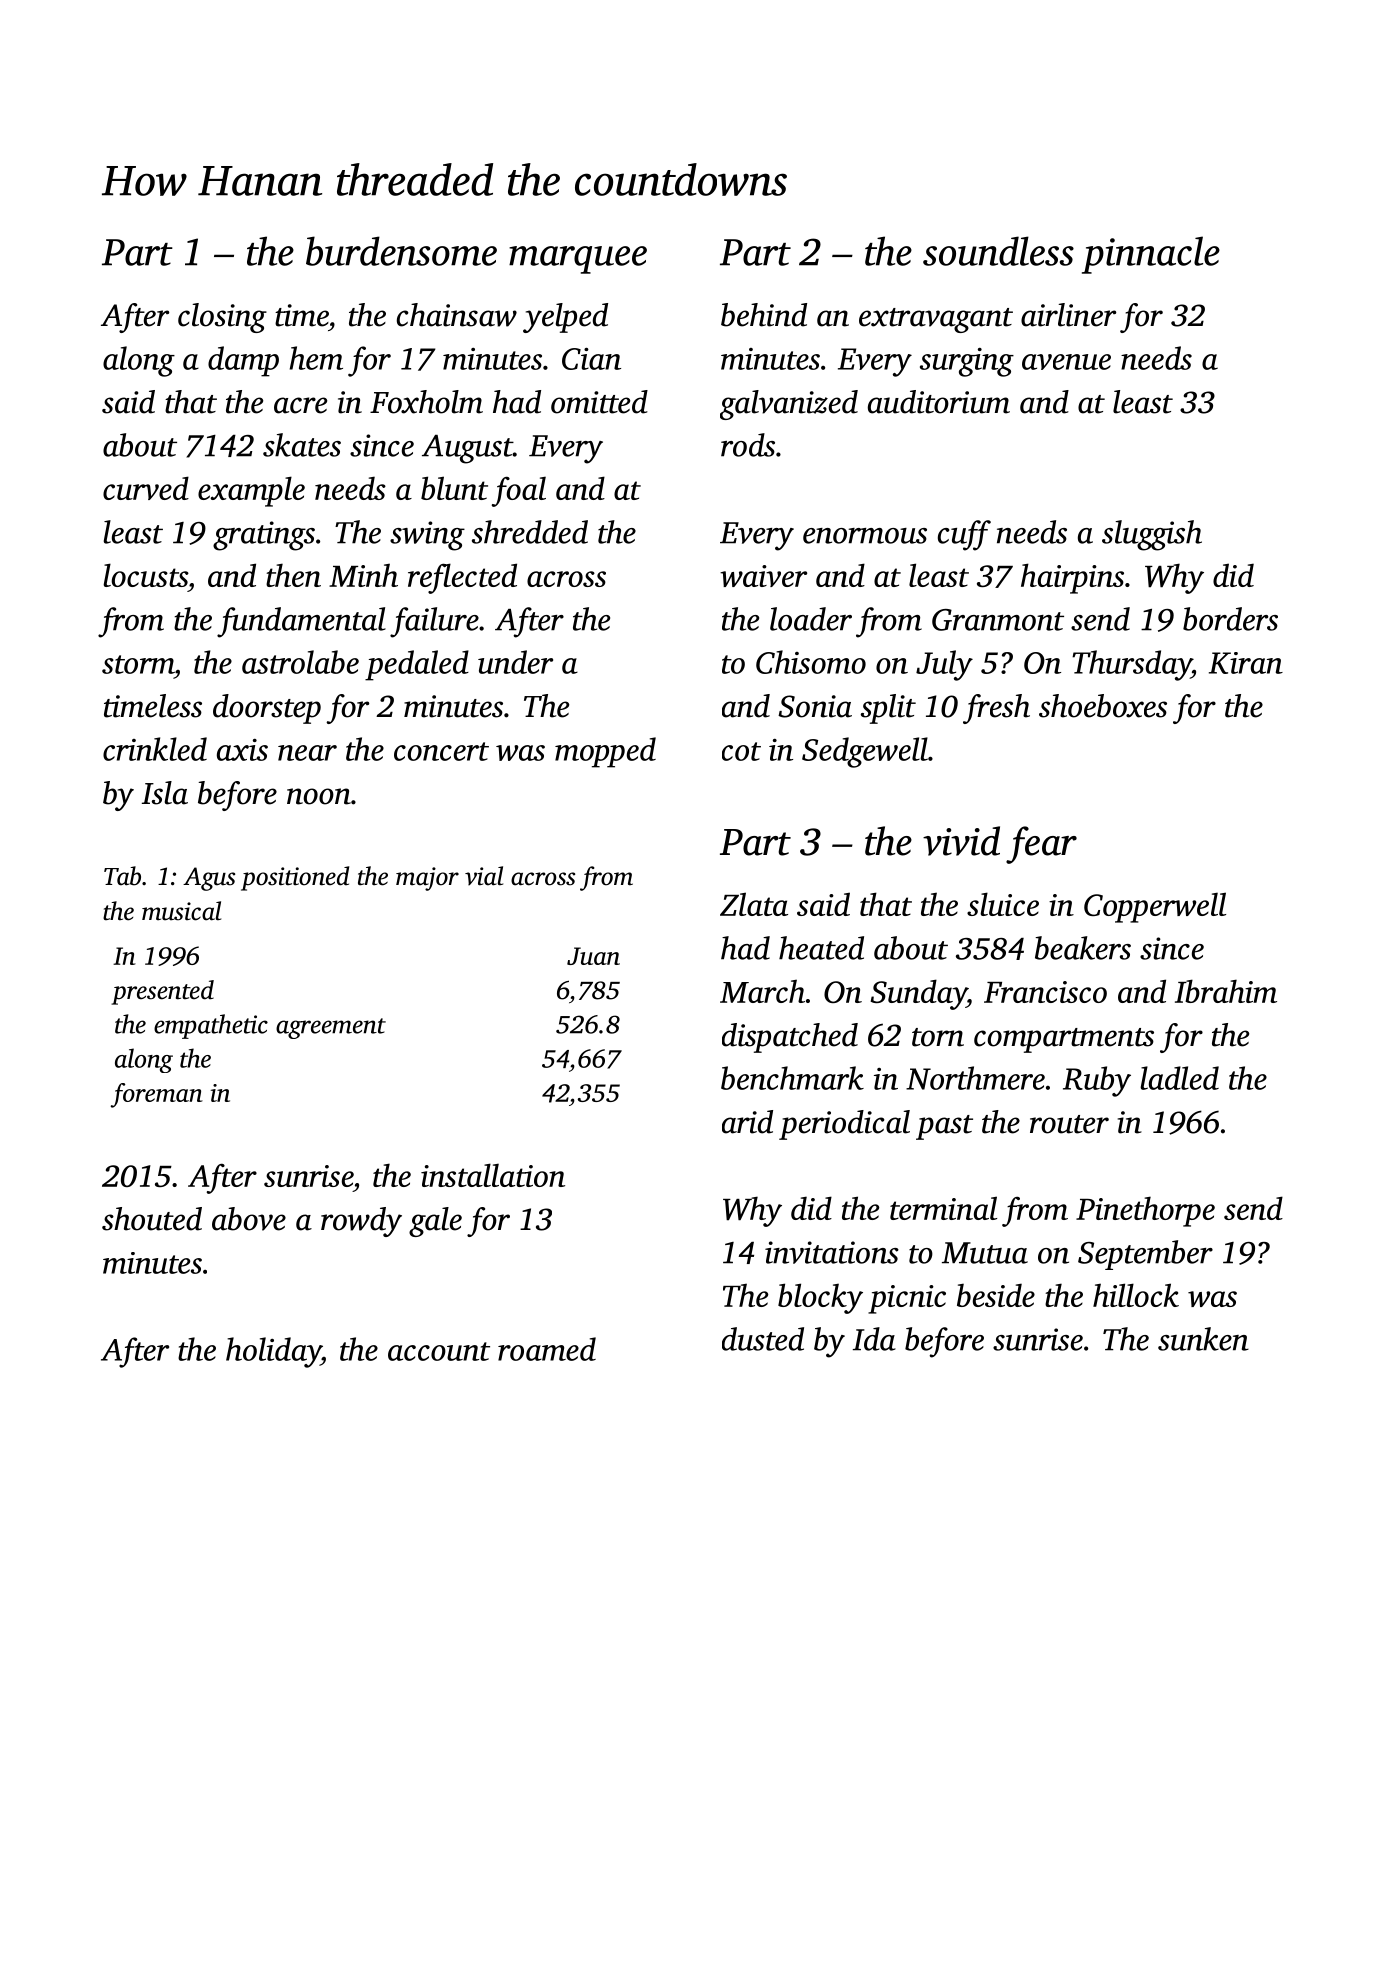  Describe the element at coordinates (764, 315) in the image. I see `behind` at that location.
